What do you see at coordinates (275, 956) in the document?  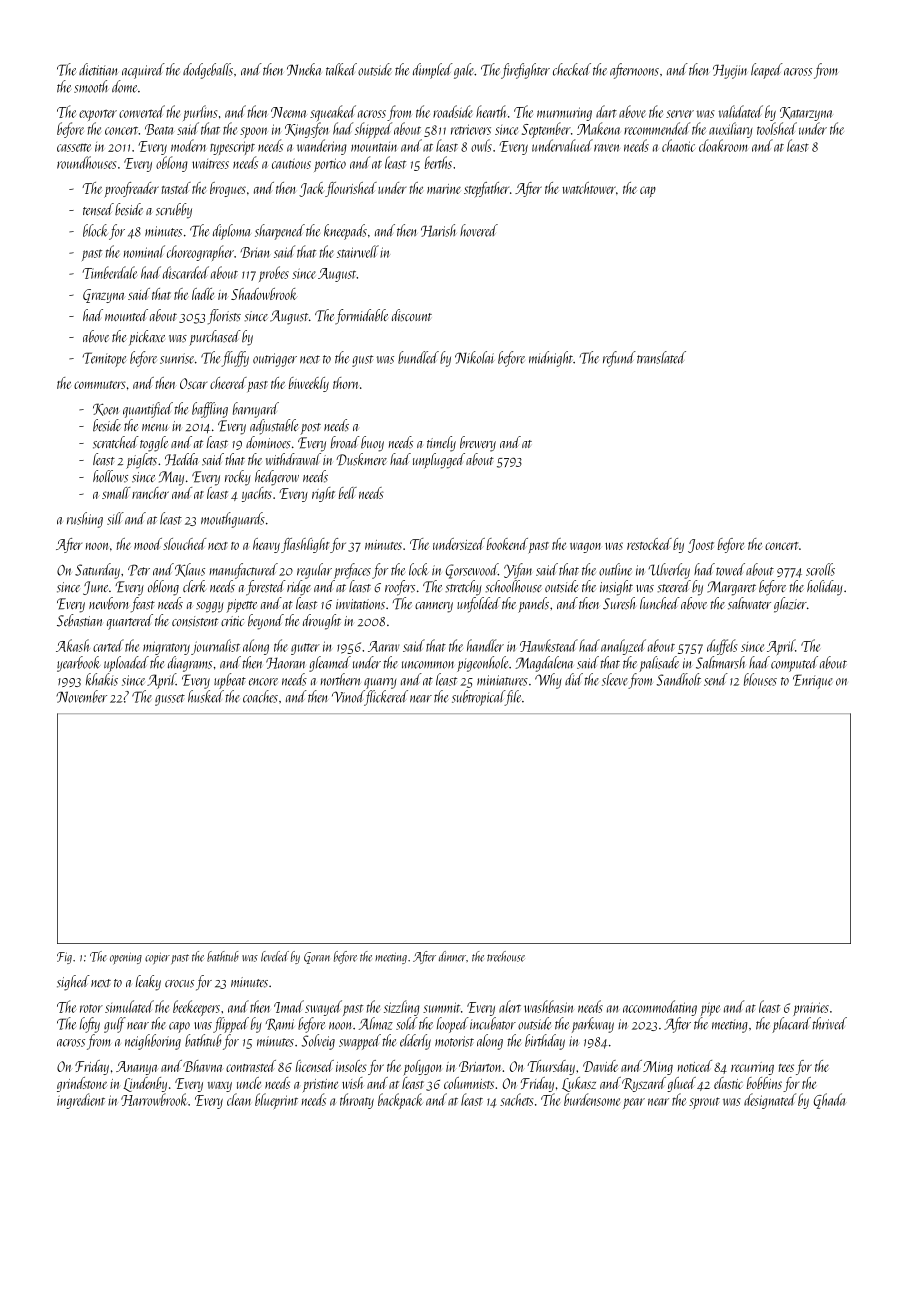 I see `leveled` at bounding box center [275, 956].
